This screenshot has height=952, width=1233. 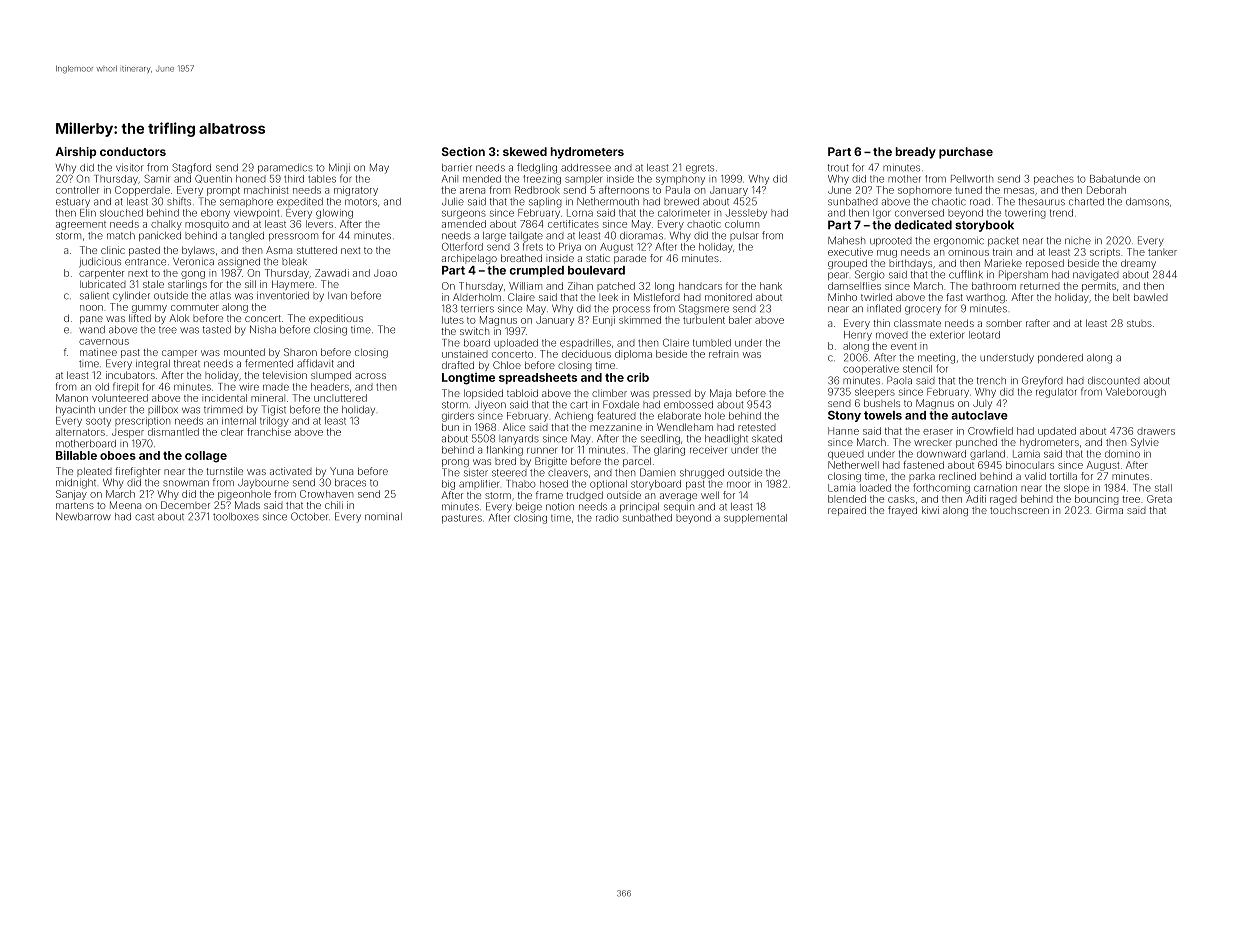 I want to click on drafted, so click(x=458, y=365).
